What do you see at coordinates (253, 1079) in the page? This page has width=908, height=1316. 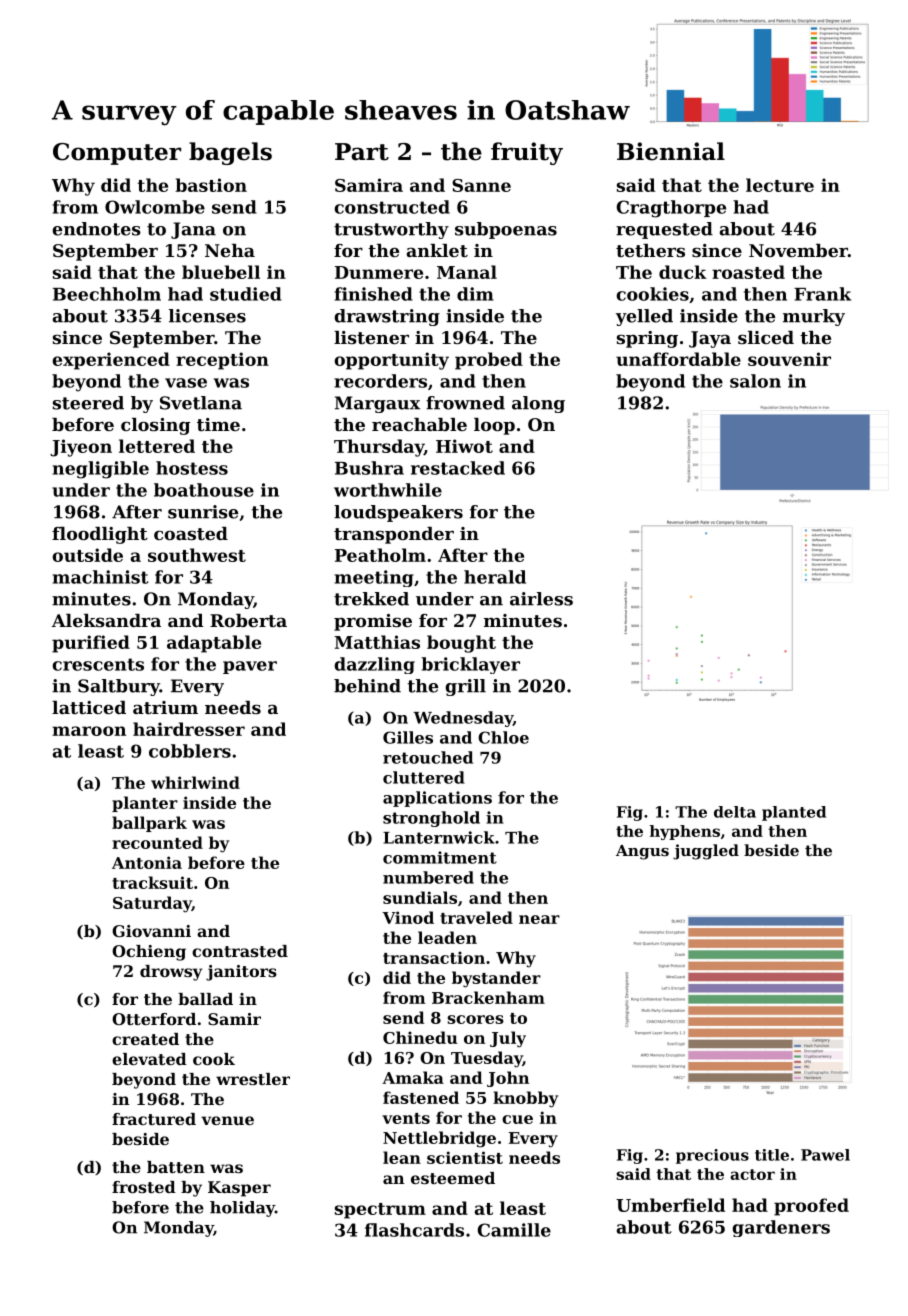 I see `wrestler` at bounding box center [253, 1079].
